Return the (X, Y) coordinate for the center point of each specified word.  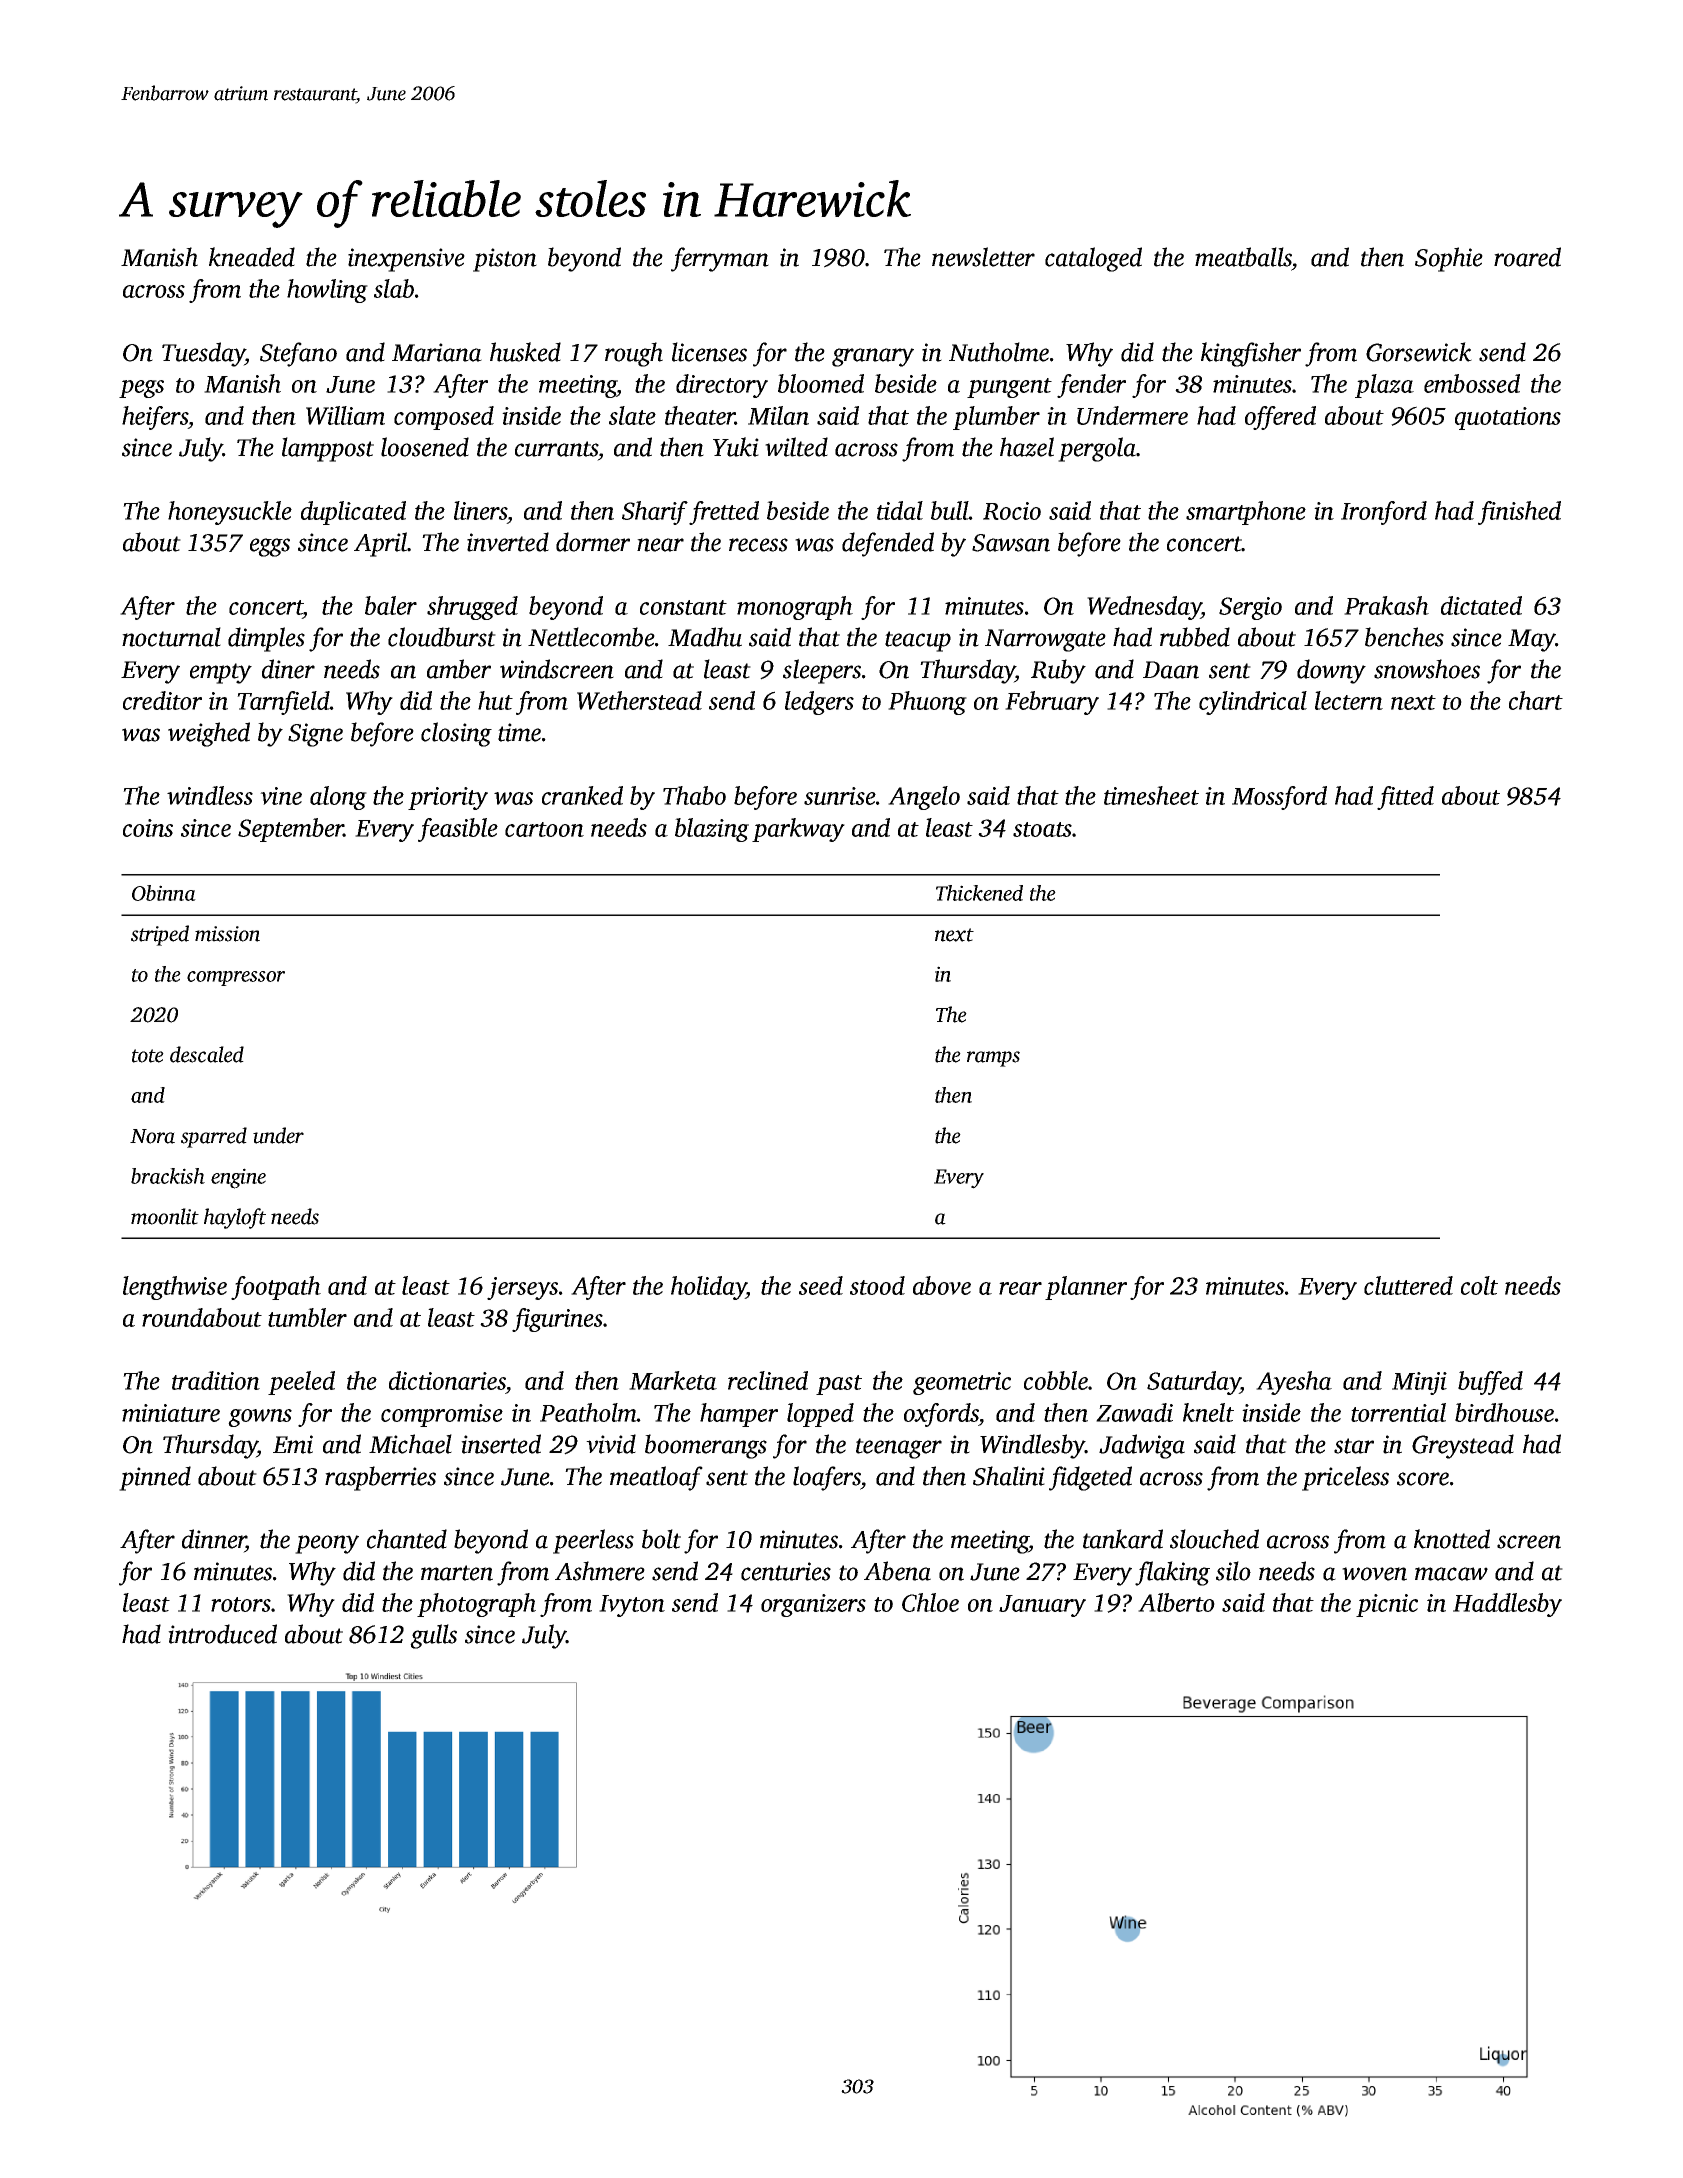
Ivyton (632, 1606)
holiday (708, 1288)
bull (950, 510)
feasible (458, 830)
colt (1479, 1285)
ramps (993, 1059)
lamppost (328, 449)
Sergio (1250, 608)
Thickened (979, 893)
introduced (222, 1634)
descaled (207, 1054)
